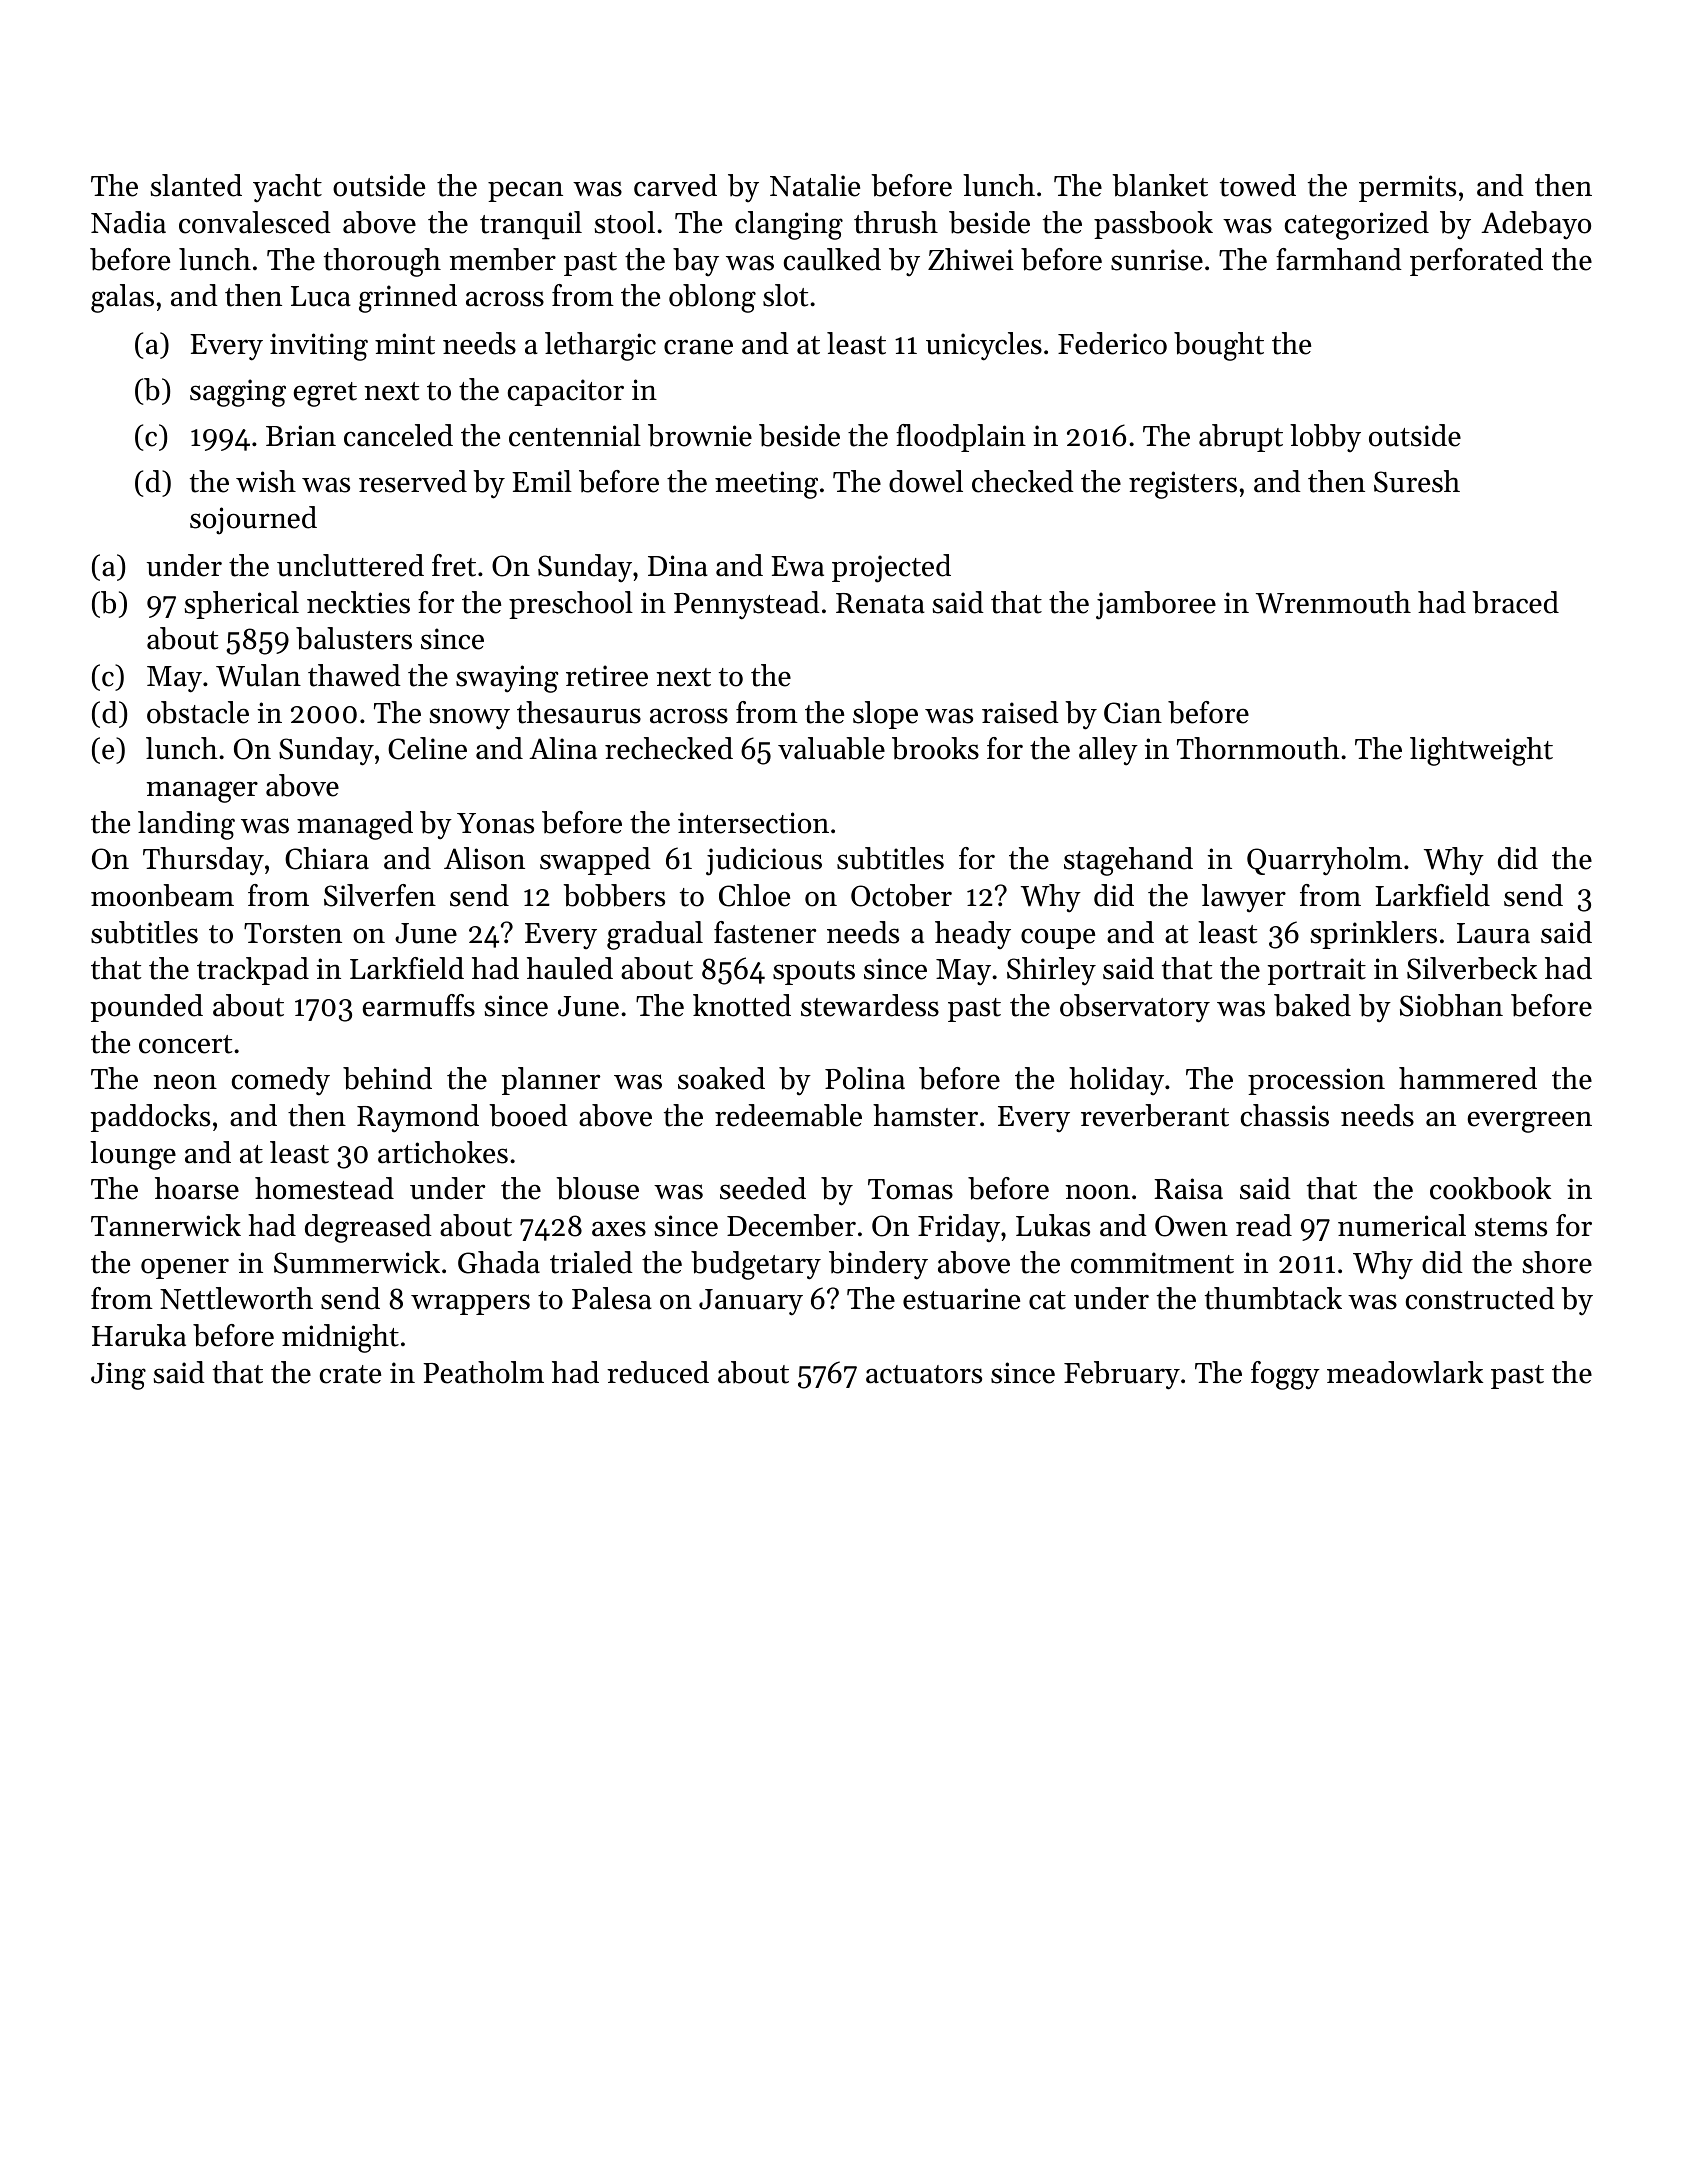 The width and height of the screenshot is (1683, 2178). I want to click on brownie, so click(700, 435).
